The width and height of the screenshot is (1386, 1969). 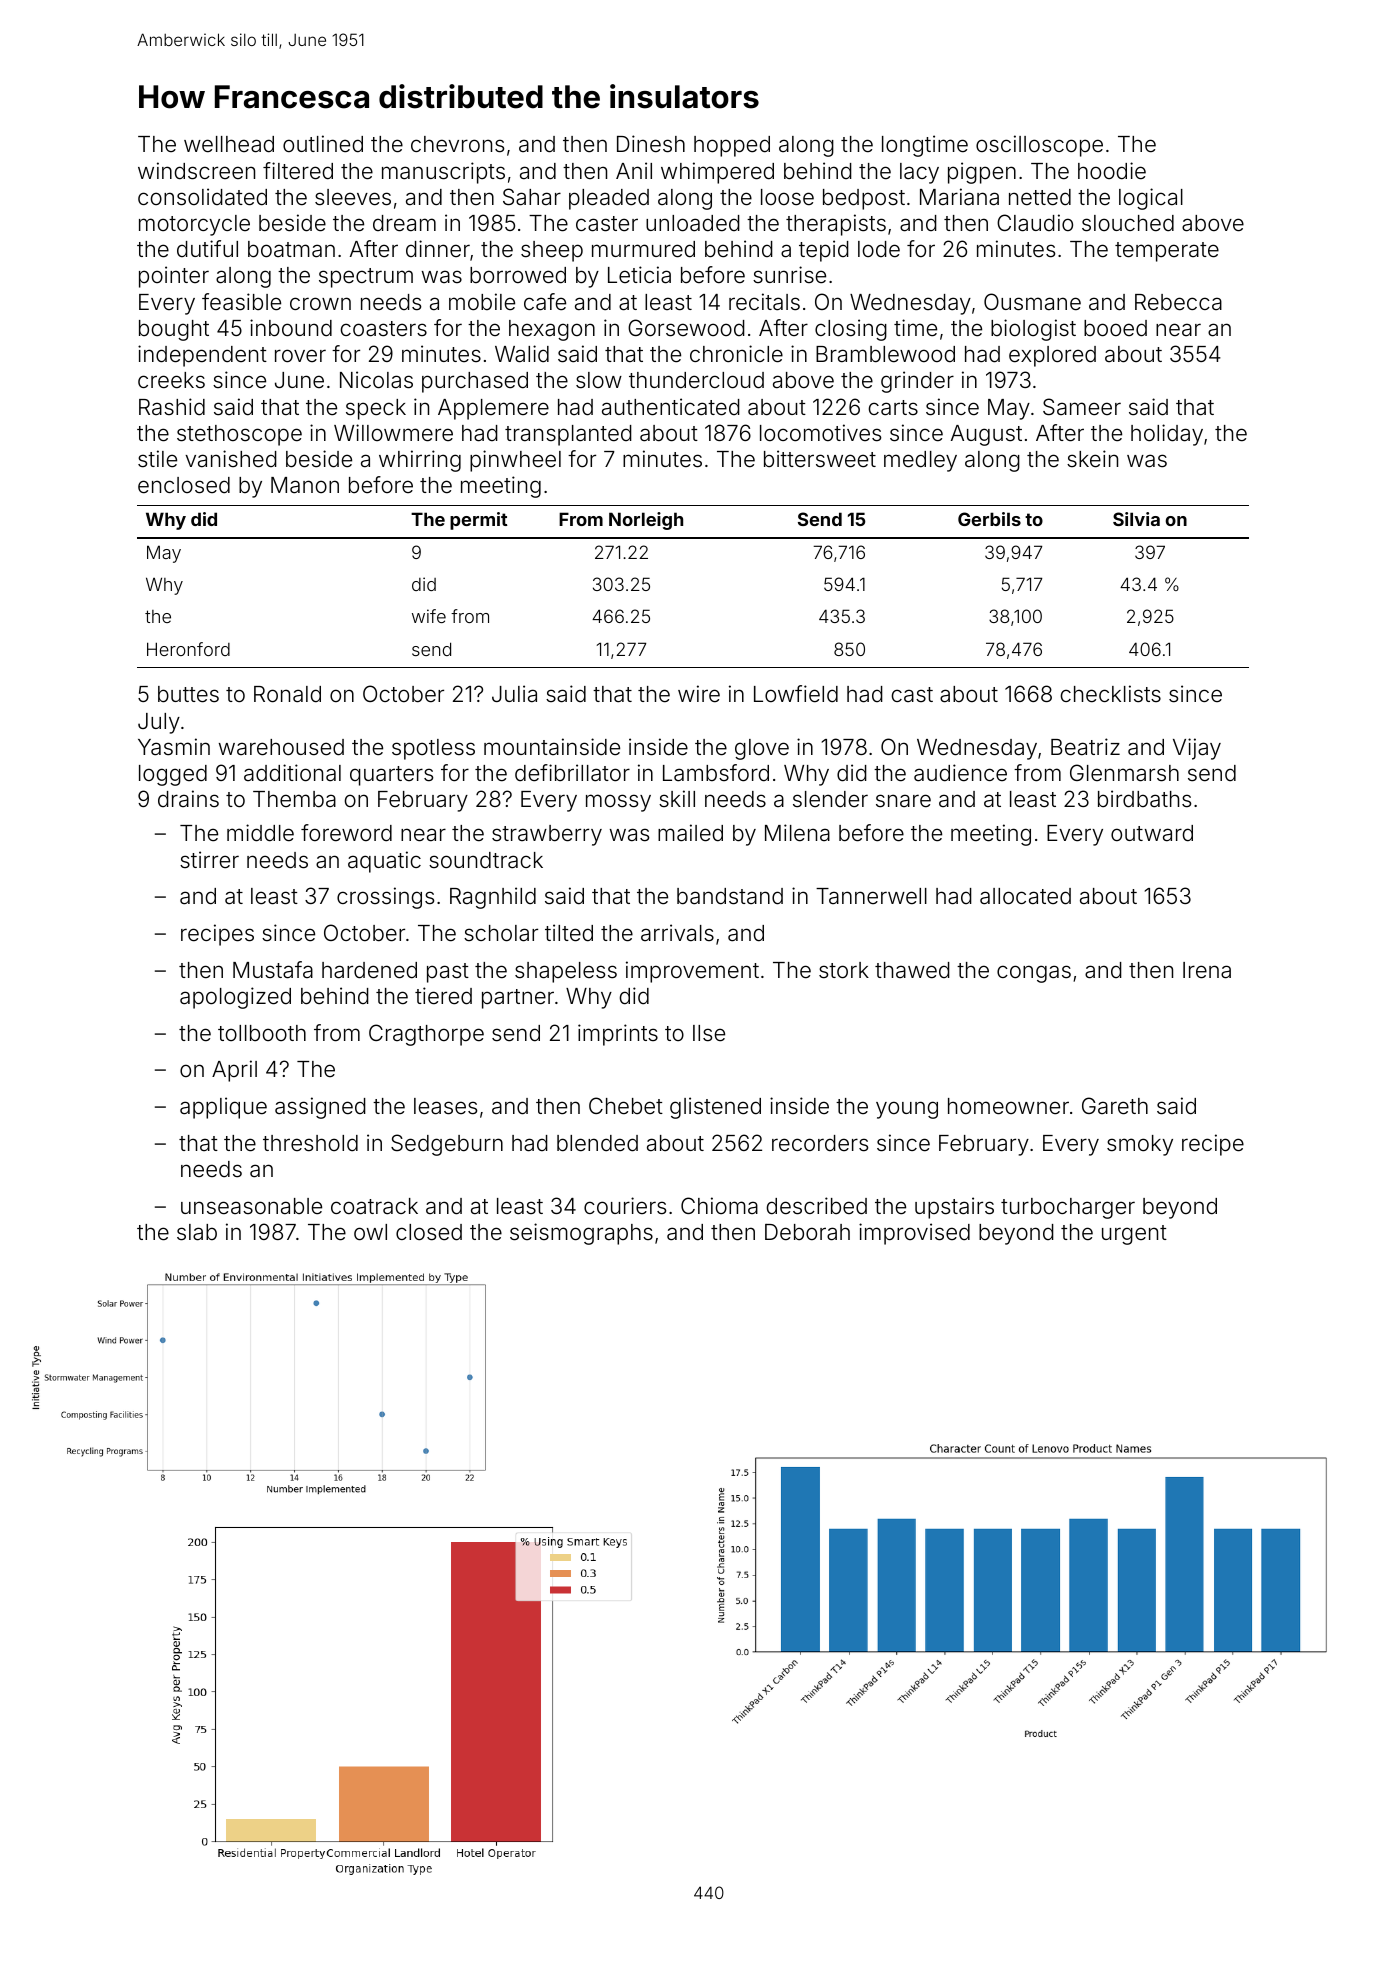 What do you see at coordinates (643, 249) in the screenshot?
I see `murmured` at bounding box center [643, 249].
